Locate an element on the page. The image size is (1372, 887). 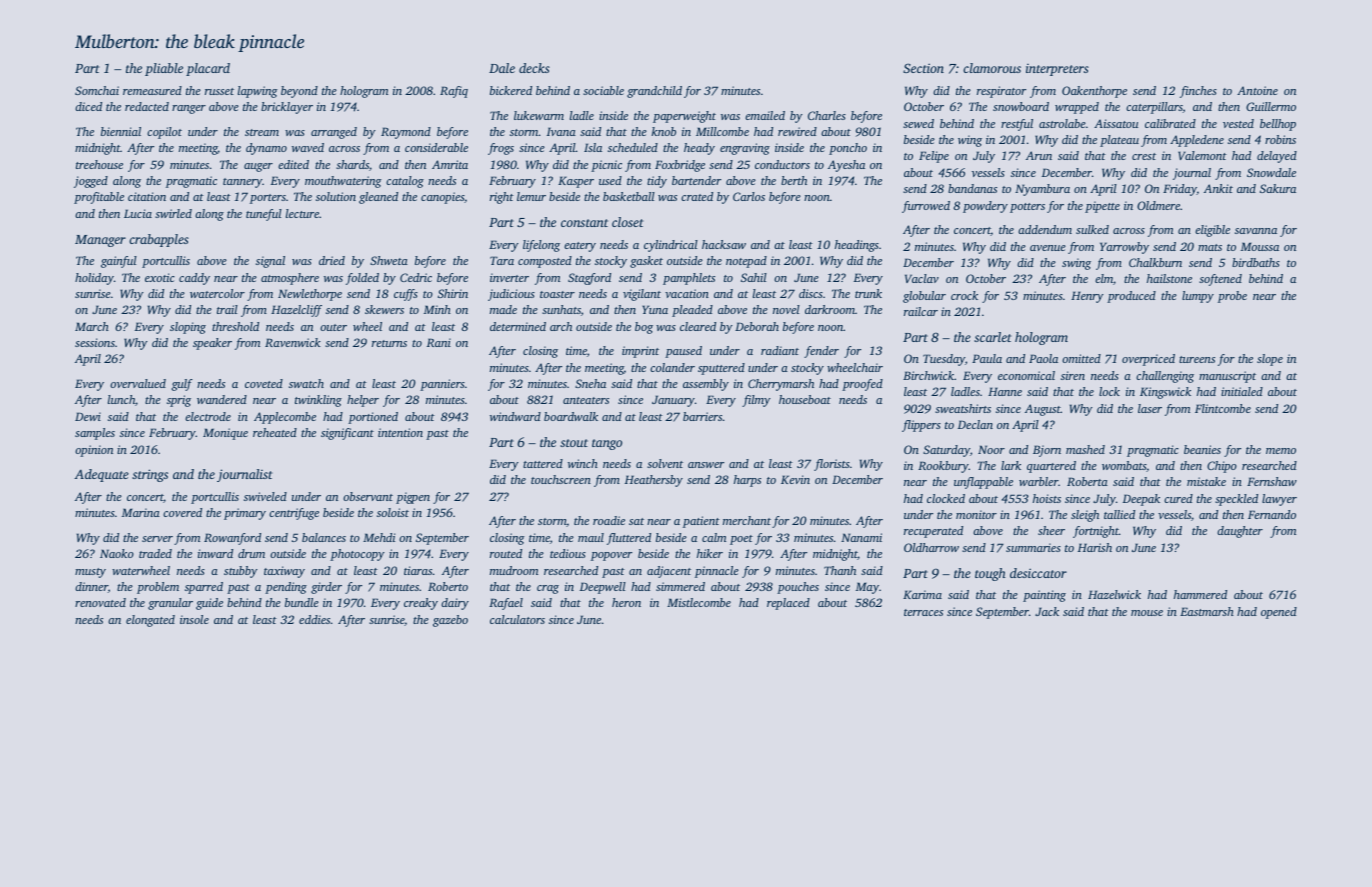
Nanami is located at coordinates (861, 537).
